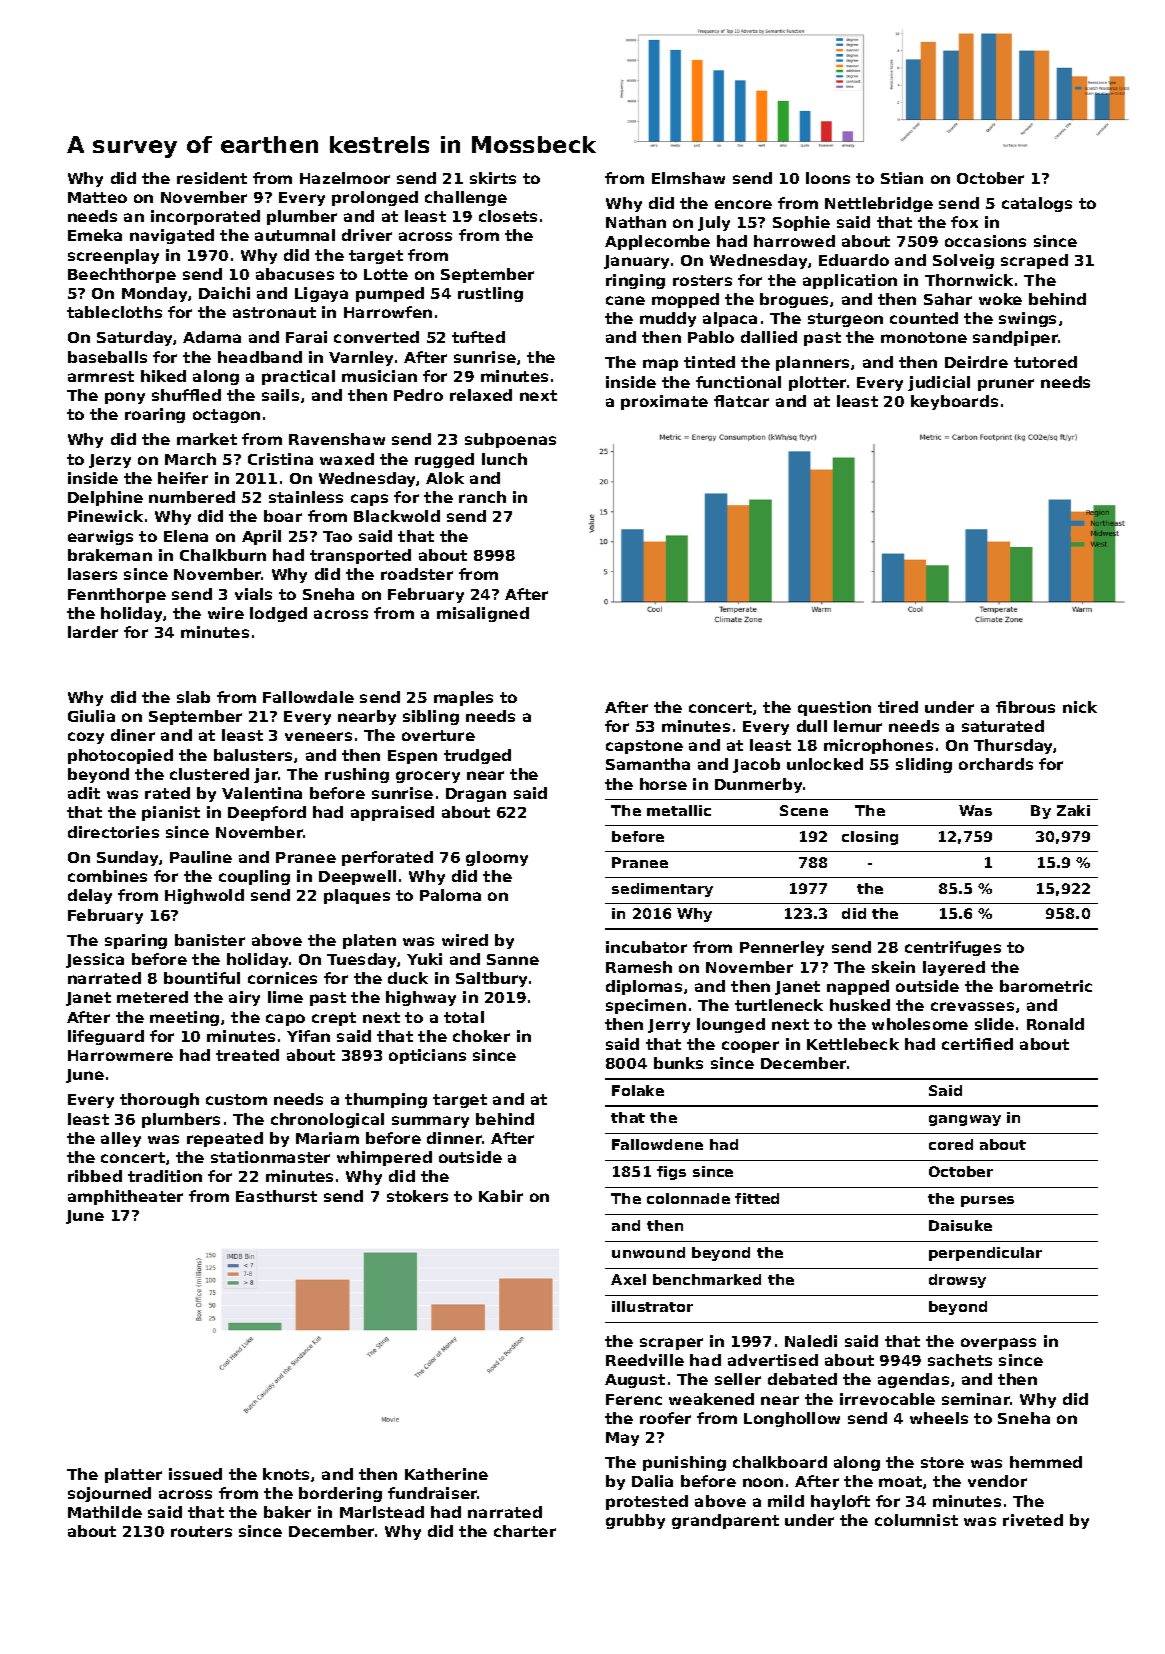 Image resolution: width=1165 pixels, height=1654 pixels. Describe the element at coordinates (212, 337) in the screenshot. I see `Adama` at that location.
